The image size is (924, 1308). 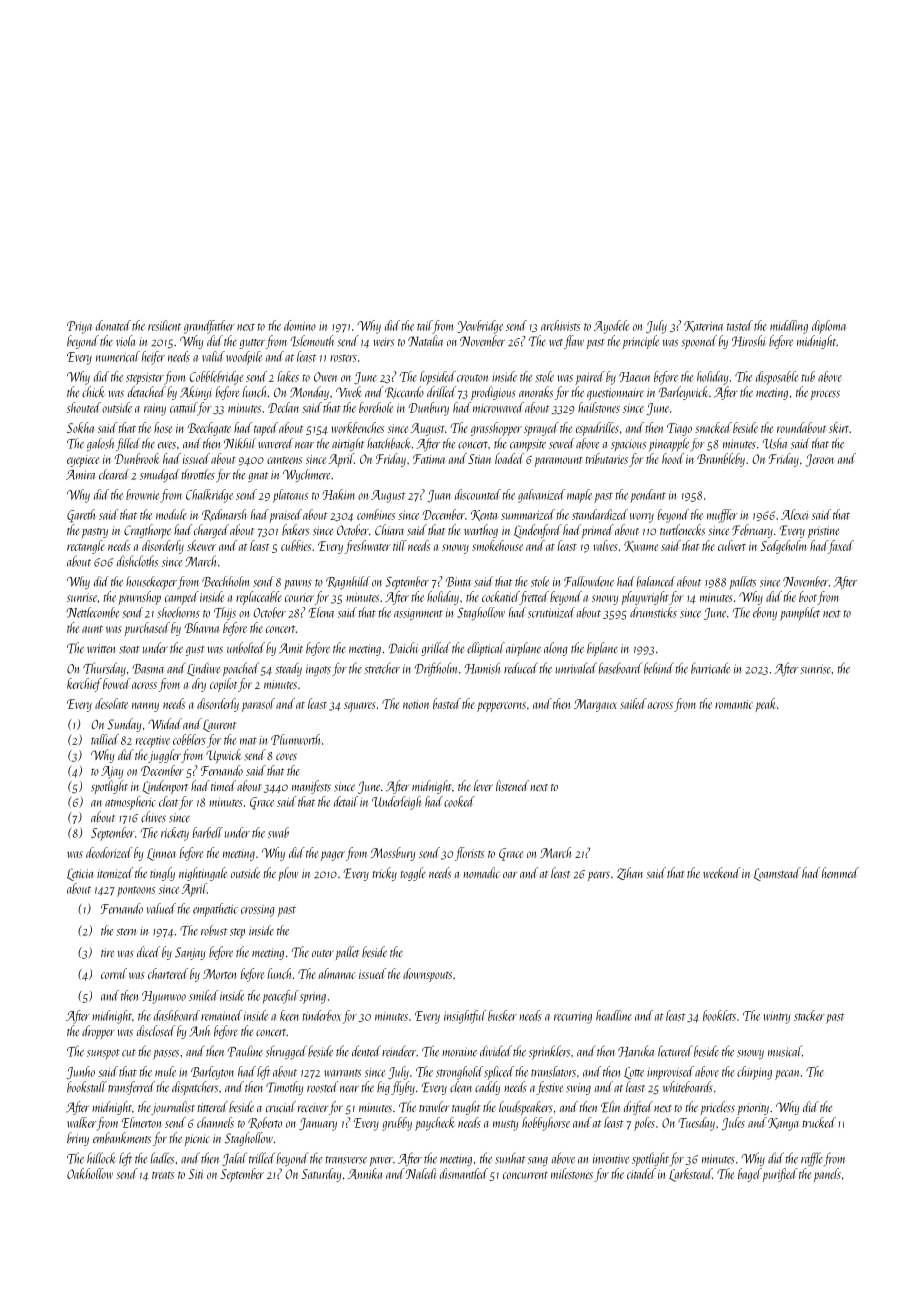 I want to click on Amira, so click(x=80, y=475).
